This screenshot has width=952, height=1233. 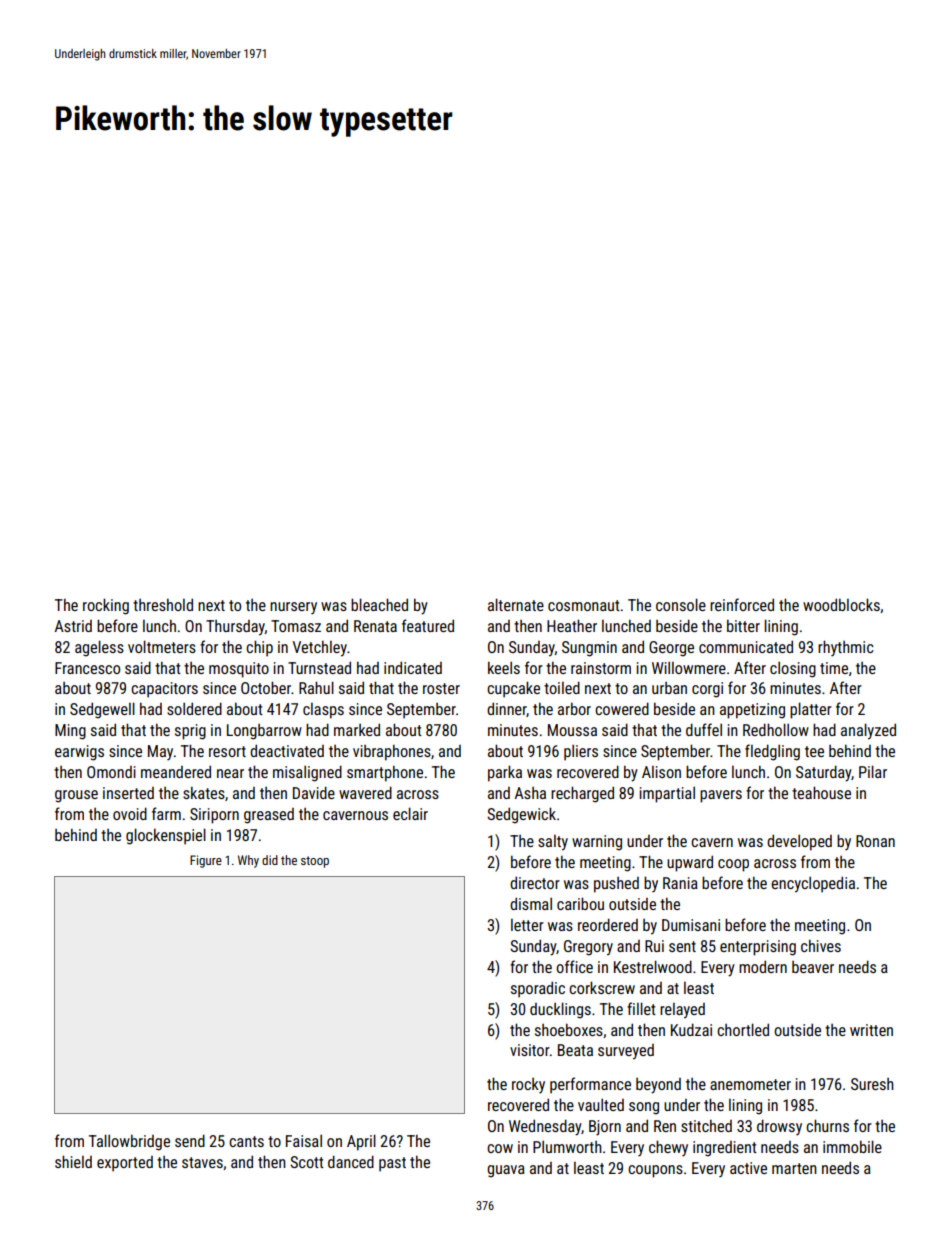 I want to click on Figure, so click(x=206, y=861).
